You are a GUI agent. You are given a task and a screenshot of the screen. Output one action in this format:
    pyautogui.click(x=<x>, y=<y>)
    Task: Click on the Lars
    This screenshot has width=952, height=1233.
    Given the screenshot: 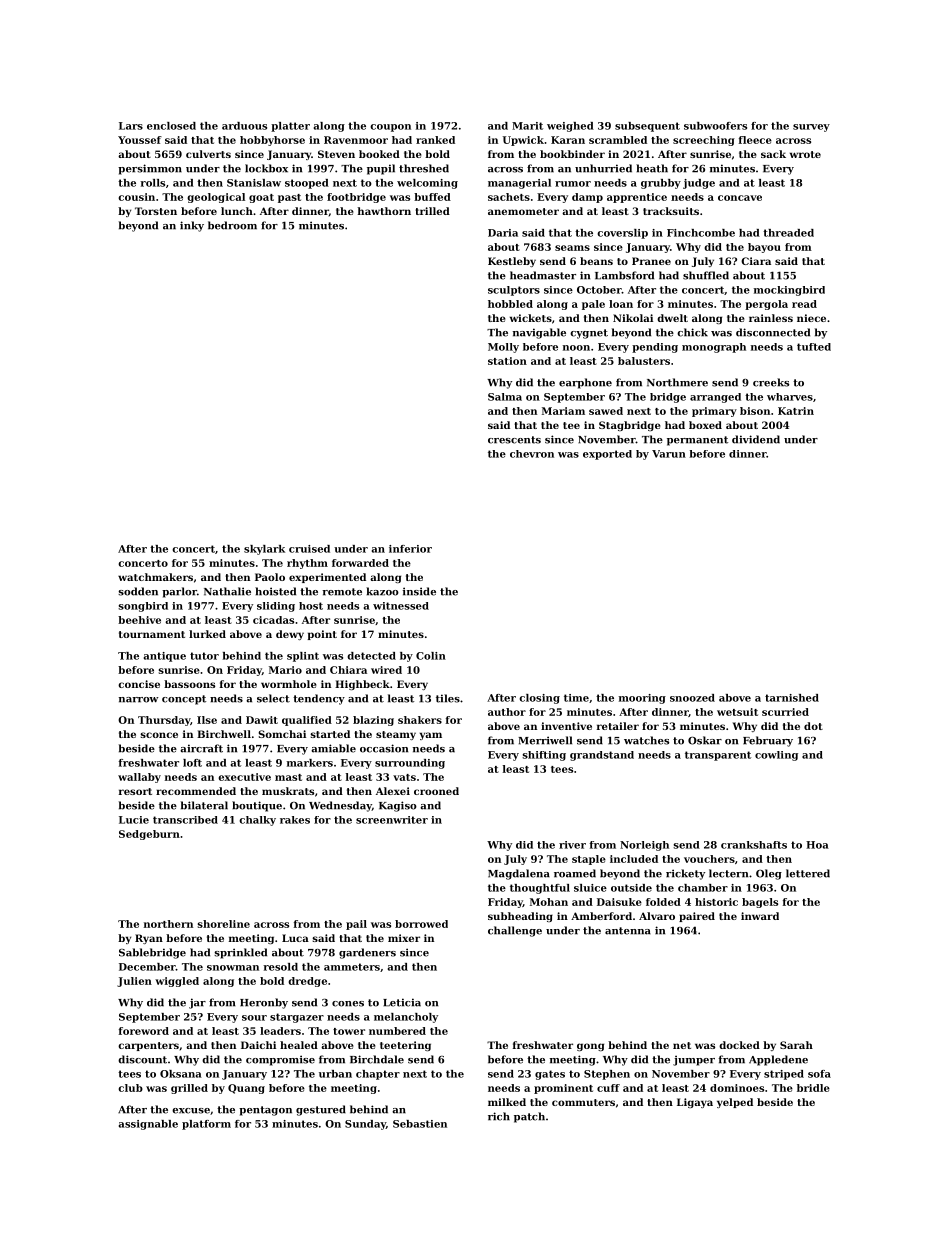 What is the action you would take?
    pyautogui.click(x=131, y=126)
